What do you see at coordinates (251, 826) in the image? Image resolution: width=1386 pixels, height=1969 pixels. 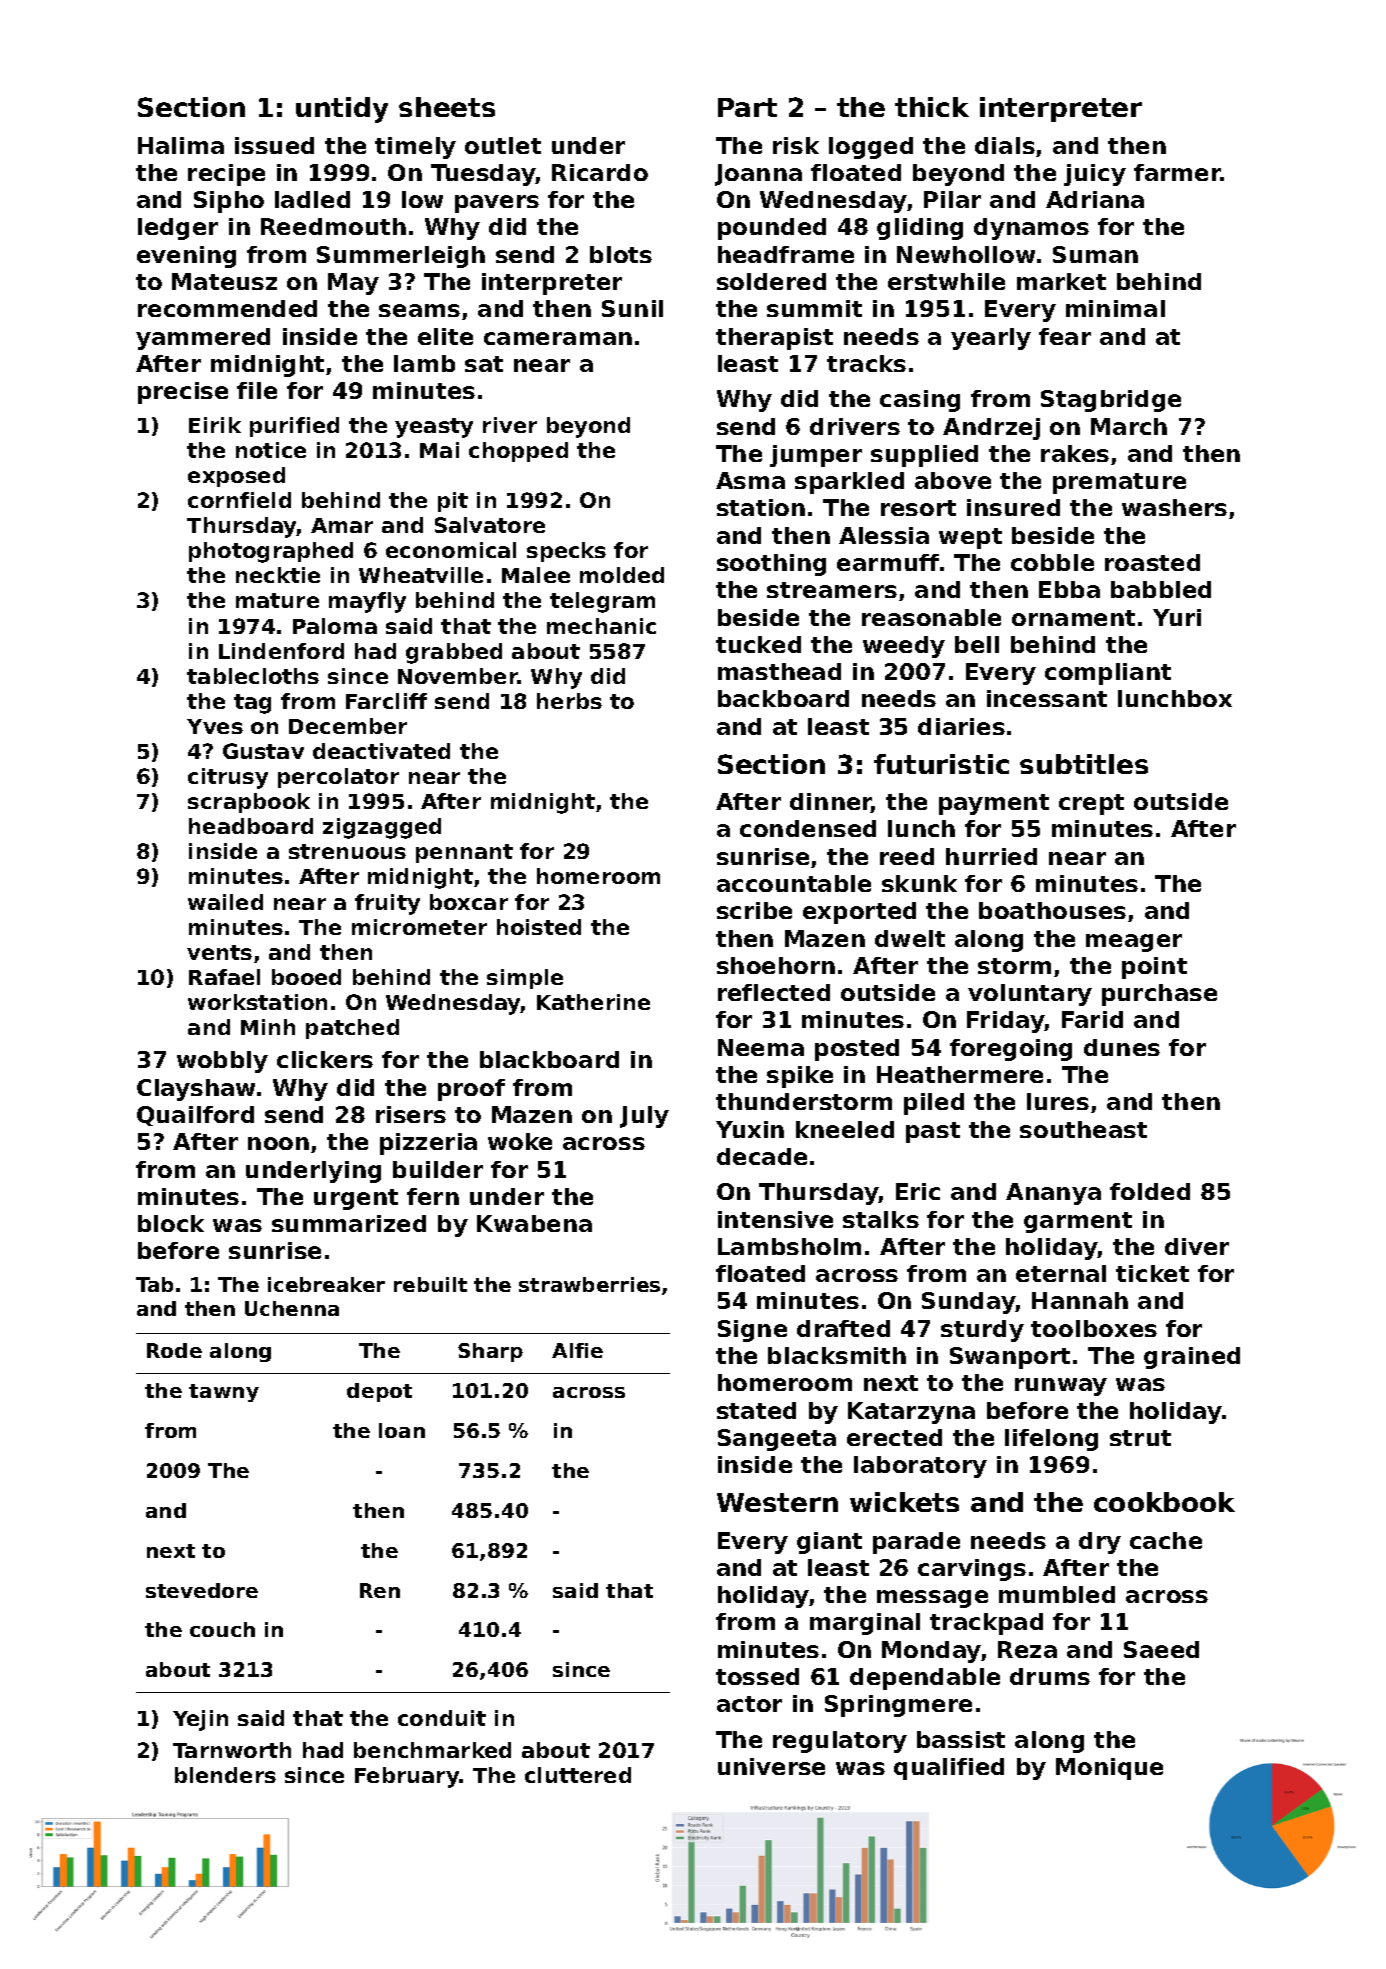 I see `headboard` at bounding box center [251, 826].
